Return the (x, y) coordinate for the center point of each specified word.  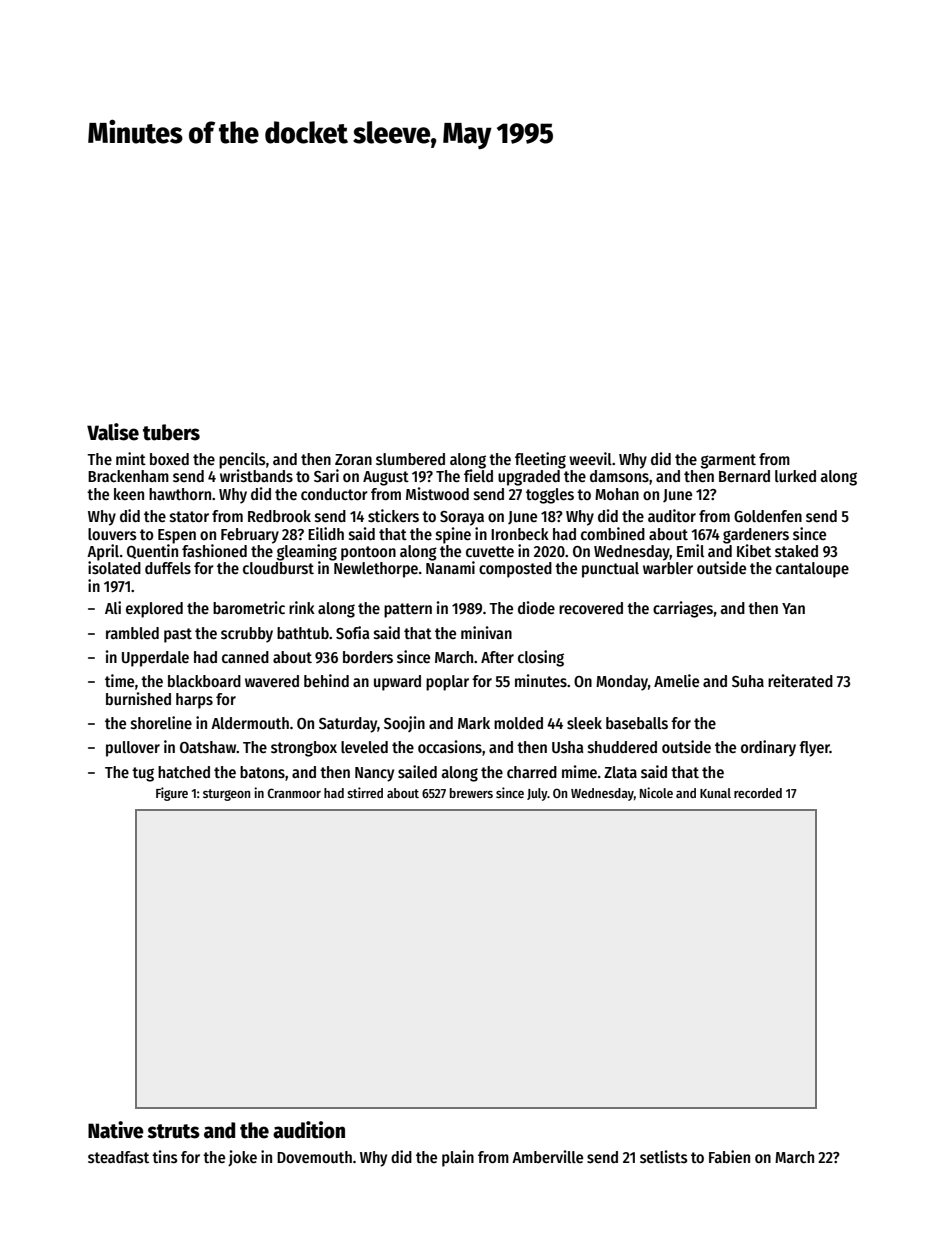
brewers (471, 793)
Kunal (715, 793)
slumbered (410, 459)
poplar (447, 683)
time (119, 680)
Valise (113, 432)
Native (116, 1130)
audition (309, 1130)
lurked (795, 476)
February (250, 536)
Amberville (547, 1156)
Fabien (729, 1156)
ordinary (768, 748)
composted (515, 570)
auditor (672, 515)
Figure (172, 794)
